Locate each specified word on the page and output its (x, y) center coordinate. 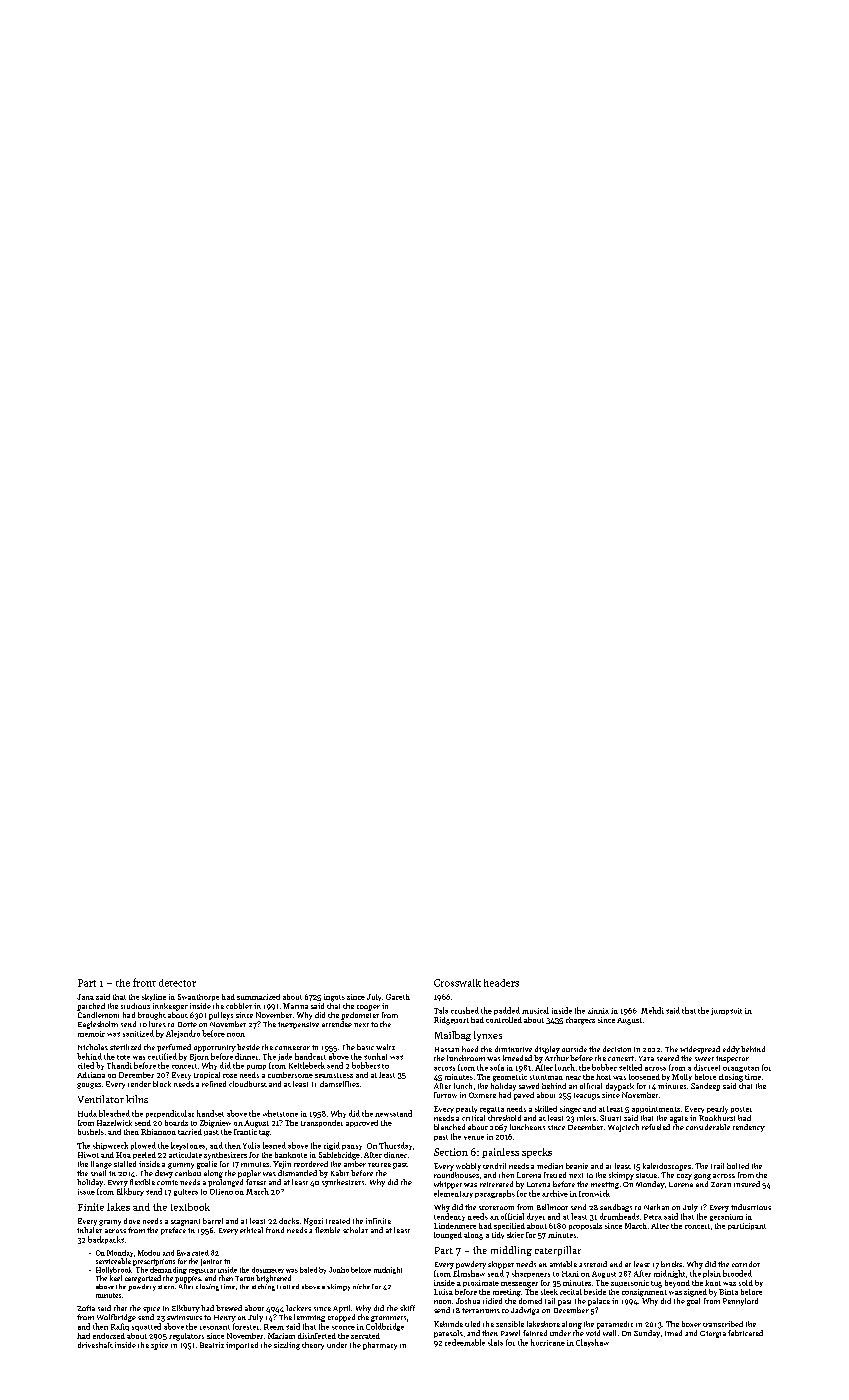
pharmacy (380, 1346)
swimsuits (184, 1317)
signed (695, 1293)
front (144, 982)
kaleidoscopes (667, 1167)
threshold (504, 1118)
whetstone (280, 1113)
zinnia (598, 1011)
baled (308, 1270)
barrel (213, 1221)
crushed (465, 1010)
